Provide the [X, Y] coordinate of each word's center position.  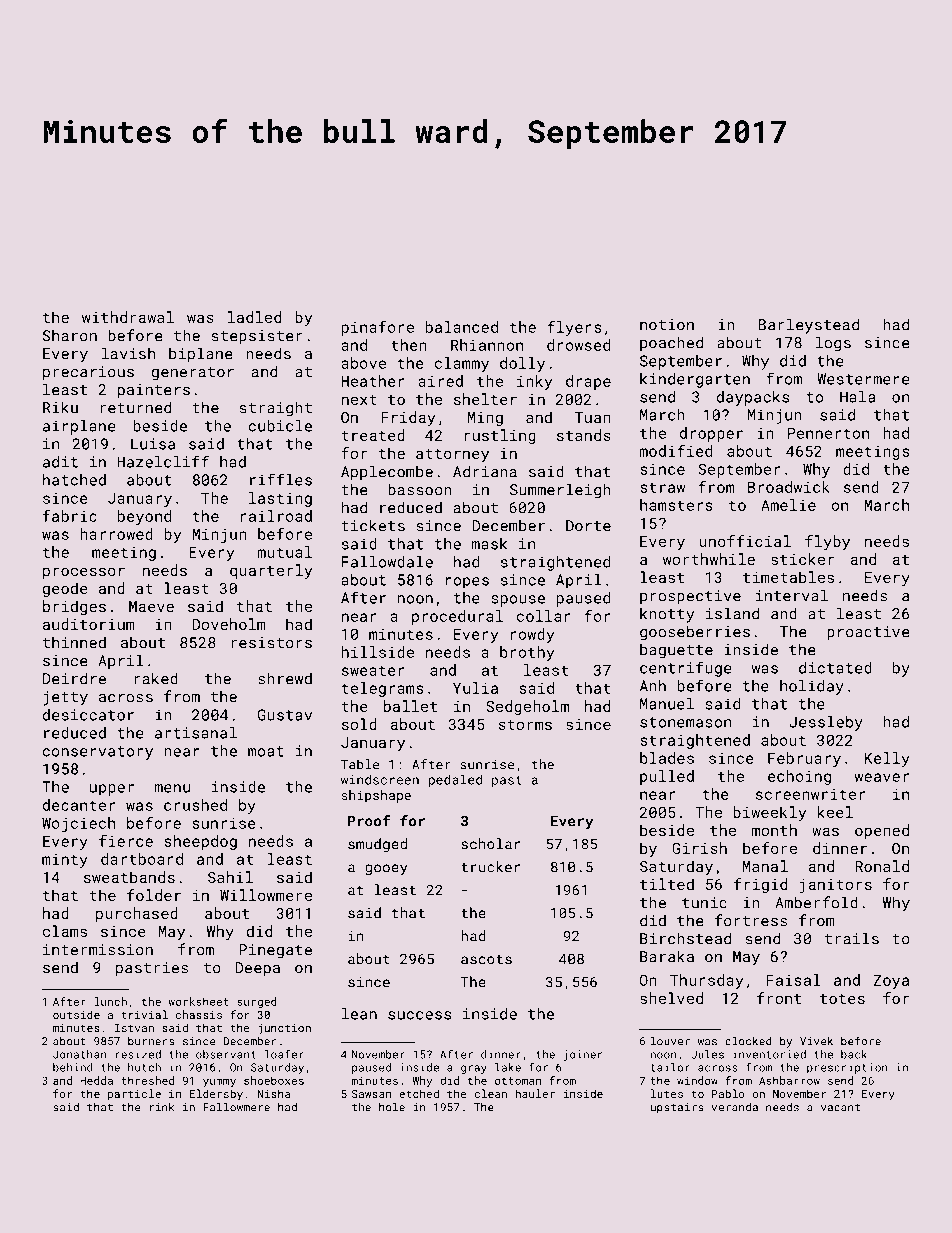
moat [266, 751]
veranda [735, 1107]
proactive [868, 633]
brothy [527, 653]
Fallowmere [236, 1107]
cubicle [280, 426]
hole [392, 1107]
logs [833, 344]
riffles [281, 479]
